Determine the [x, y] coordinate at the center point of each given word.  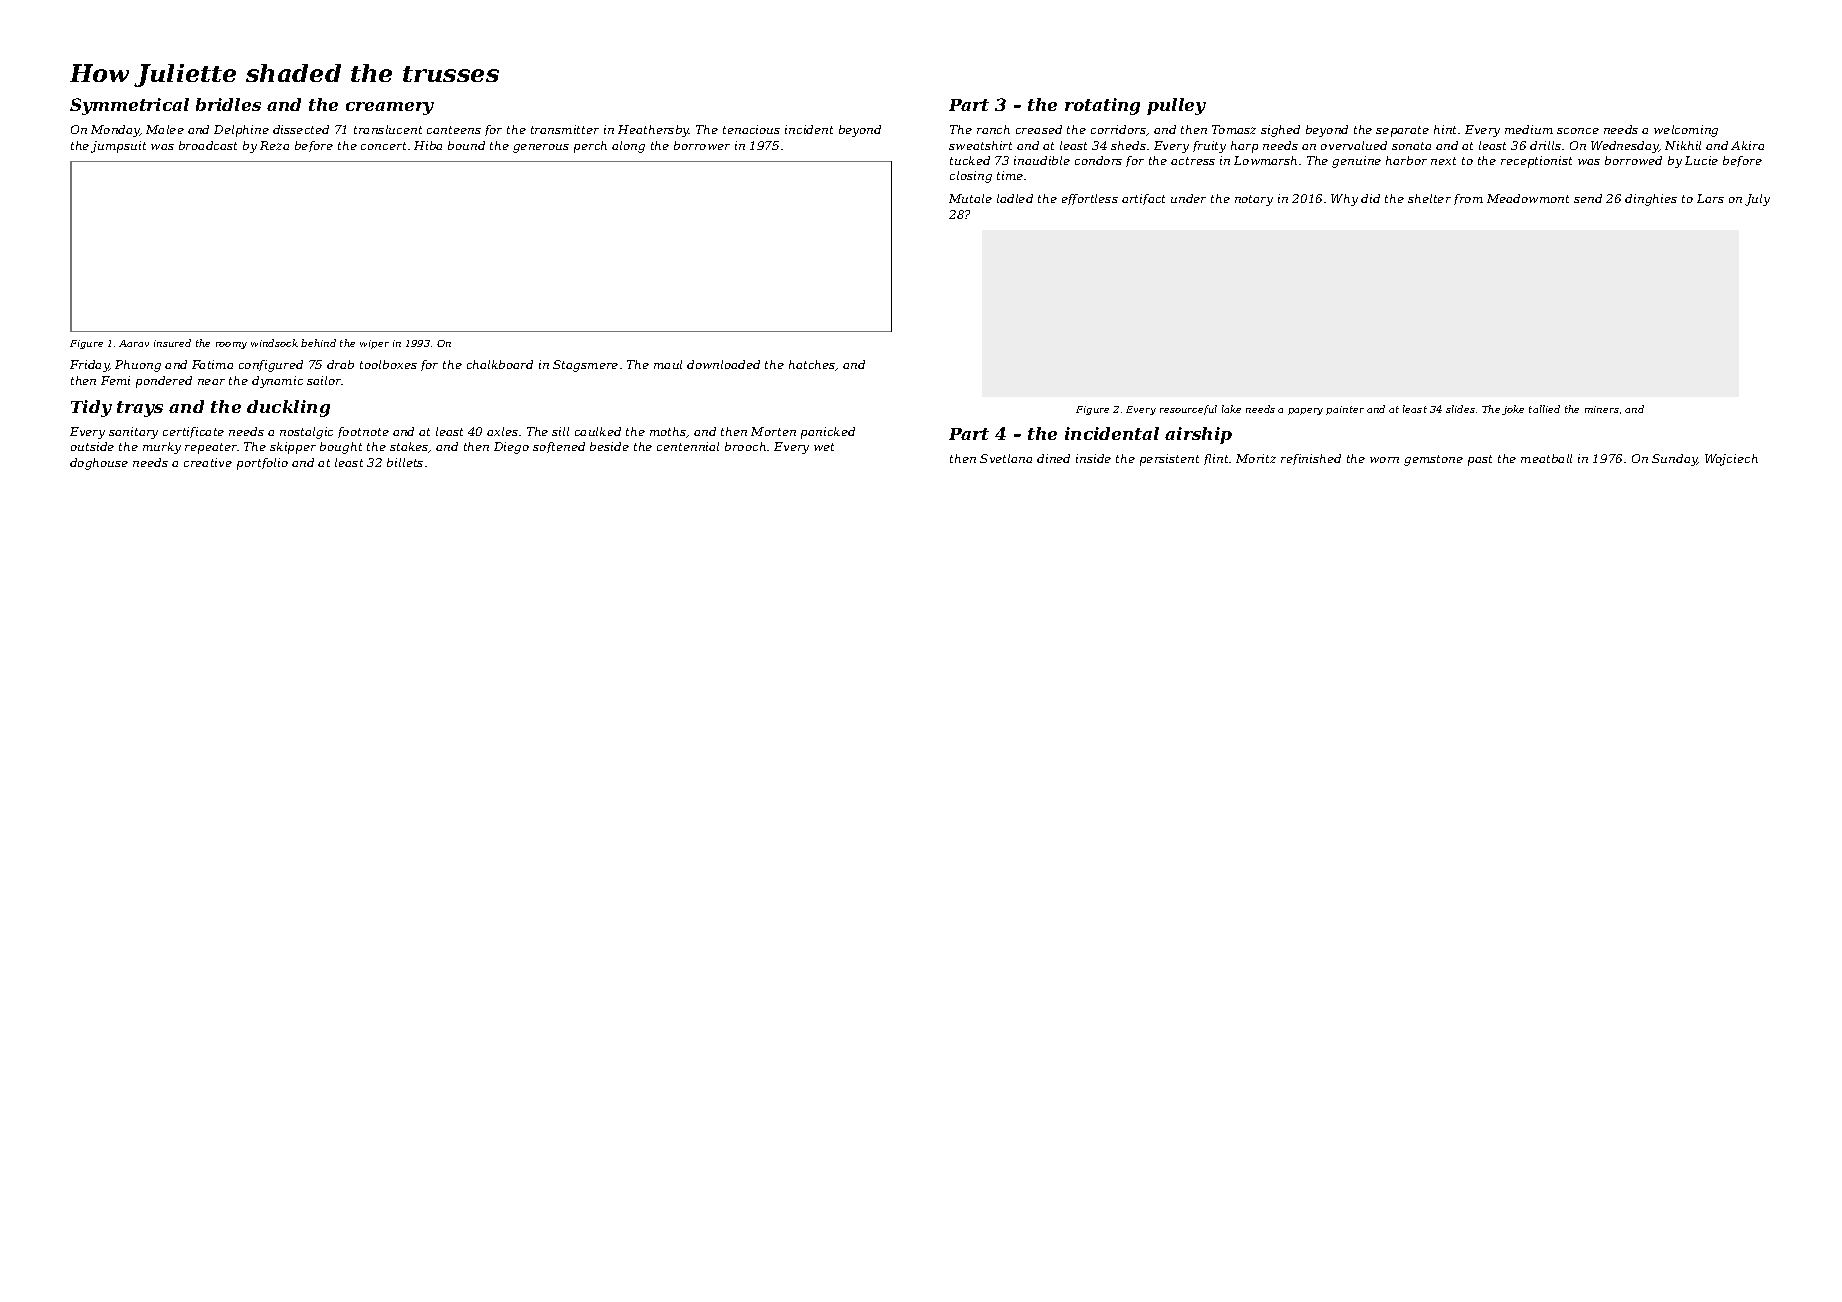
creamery [390, 108]
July [1757, 200]
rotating [1102, 106]
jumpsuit [118, 147]
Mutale [970, 198]
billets [405, 462]
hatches [812, 365]
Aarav [134, 343]
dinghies [1651, 200]
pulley [1176, 106]
